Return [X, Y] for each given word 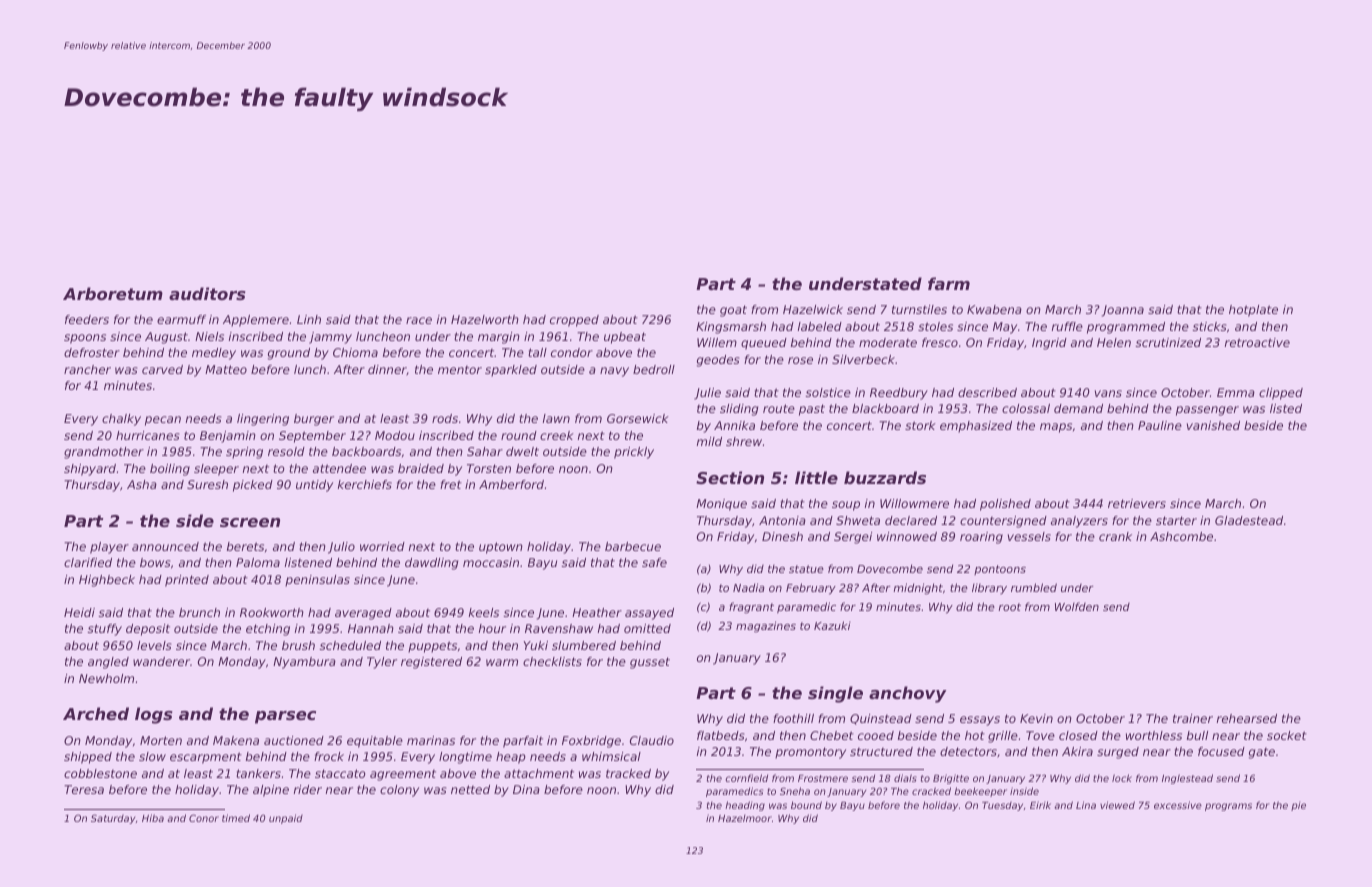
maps [1056, 428]
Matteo [226, 369]
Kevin [1036, 718]
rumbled [1034, 587]
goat [733, 311]
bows [155, 562]
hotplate [1253, 311]
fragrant [751, 607]
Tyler [382, 663]
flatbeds [720, 735]
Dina [526, 789]
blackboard [885, 408]
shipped [88, 758]
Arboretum [113, 293]
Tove [1040, 735]
